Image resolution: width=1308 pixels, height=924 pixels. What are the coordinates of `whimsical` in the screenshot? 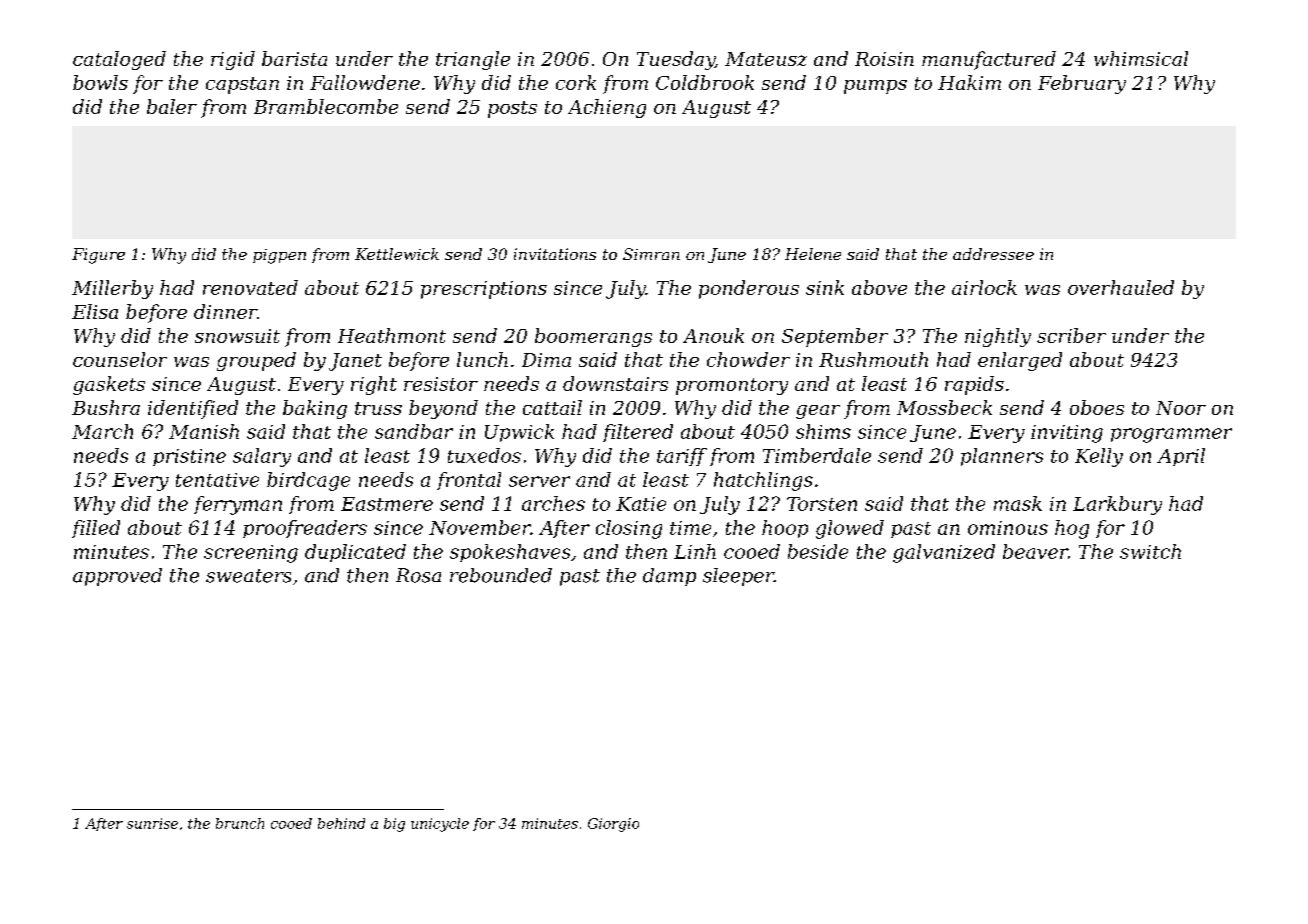 It's located at (1141, 58).
